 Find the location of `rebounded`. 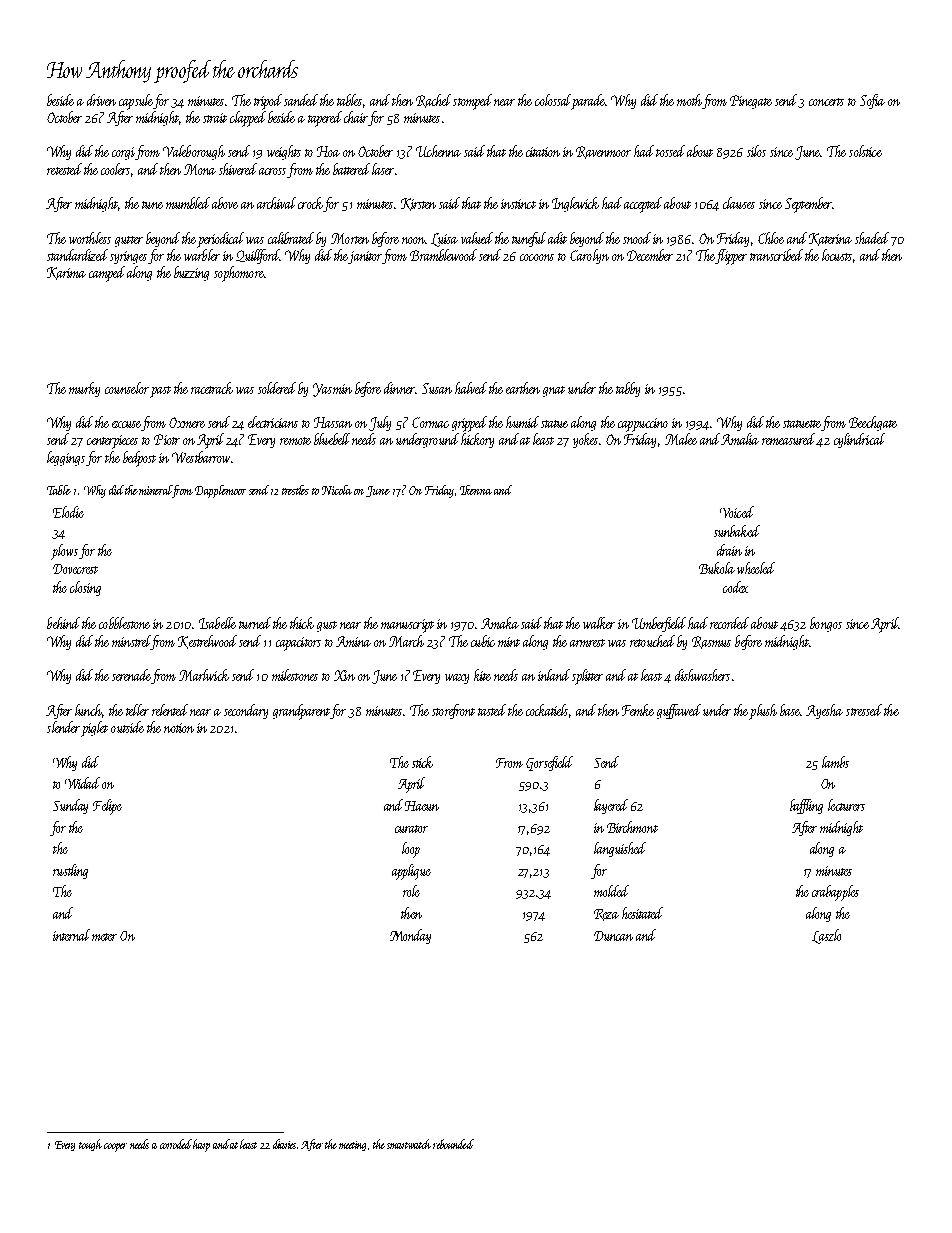

rebounded is located at coordinates (453, 1144).
